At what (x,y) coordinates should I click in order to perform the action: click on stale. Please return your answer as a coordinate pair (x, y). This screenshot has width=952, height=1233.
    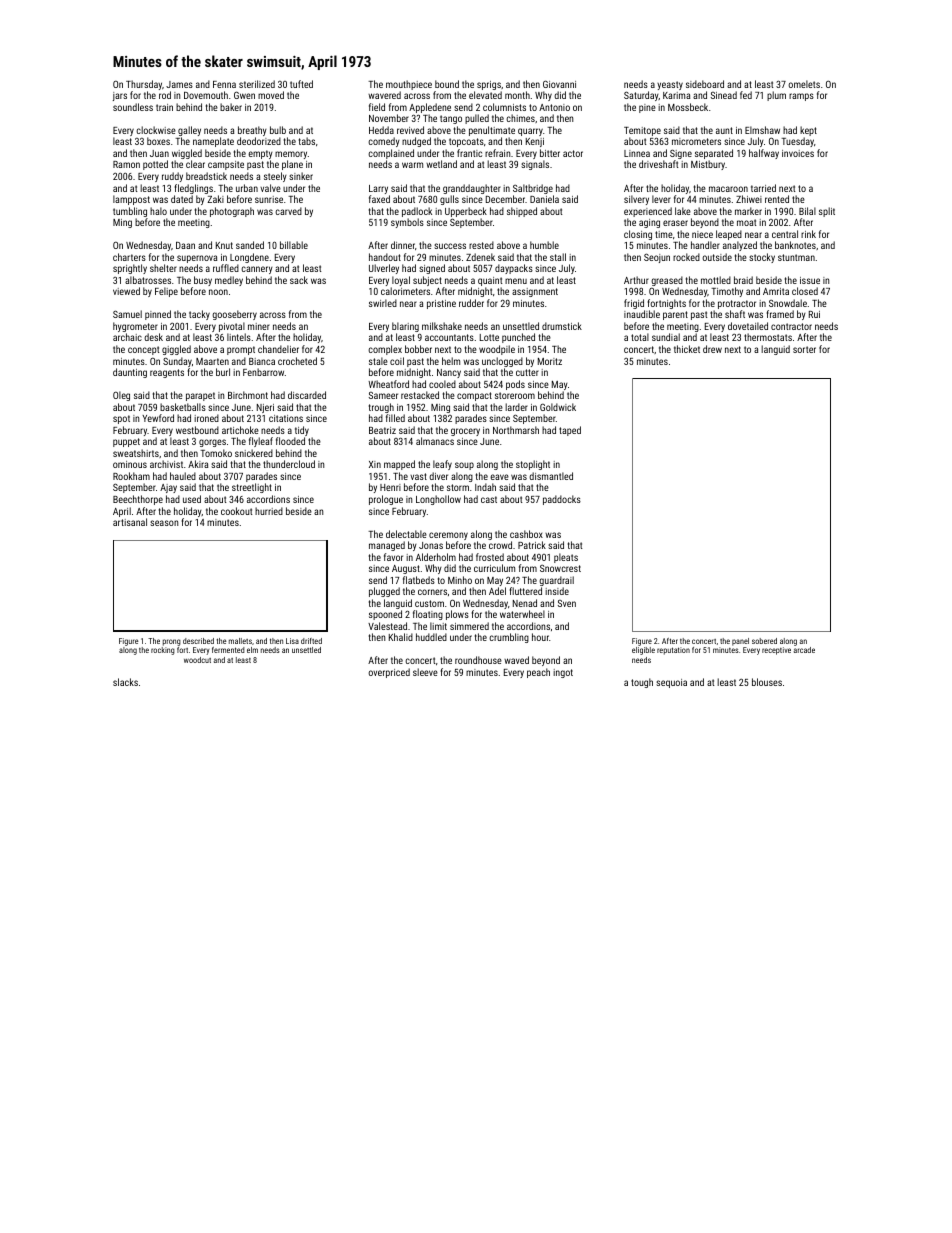
    Looking at the image, I should click on (378, 361).
